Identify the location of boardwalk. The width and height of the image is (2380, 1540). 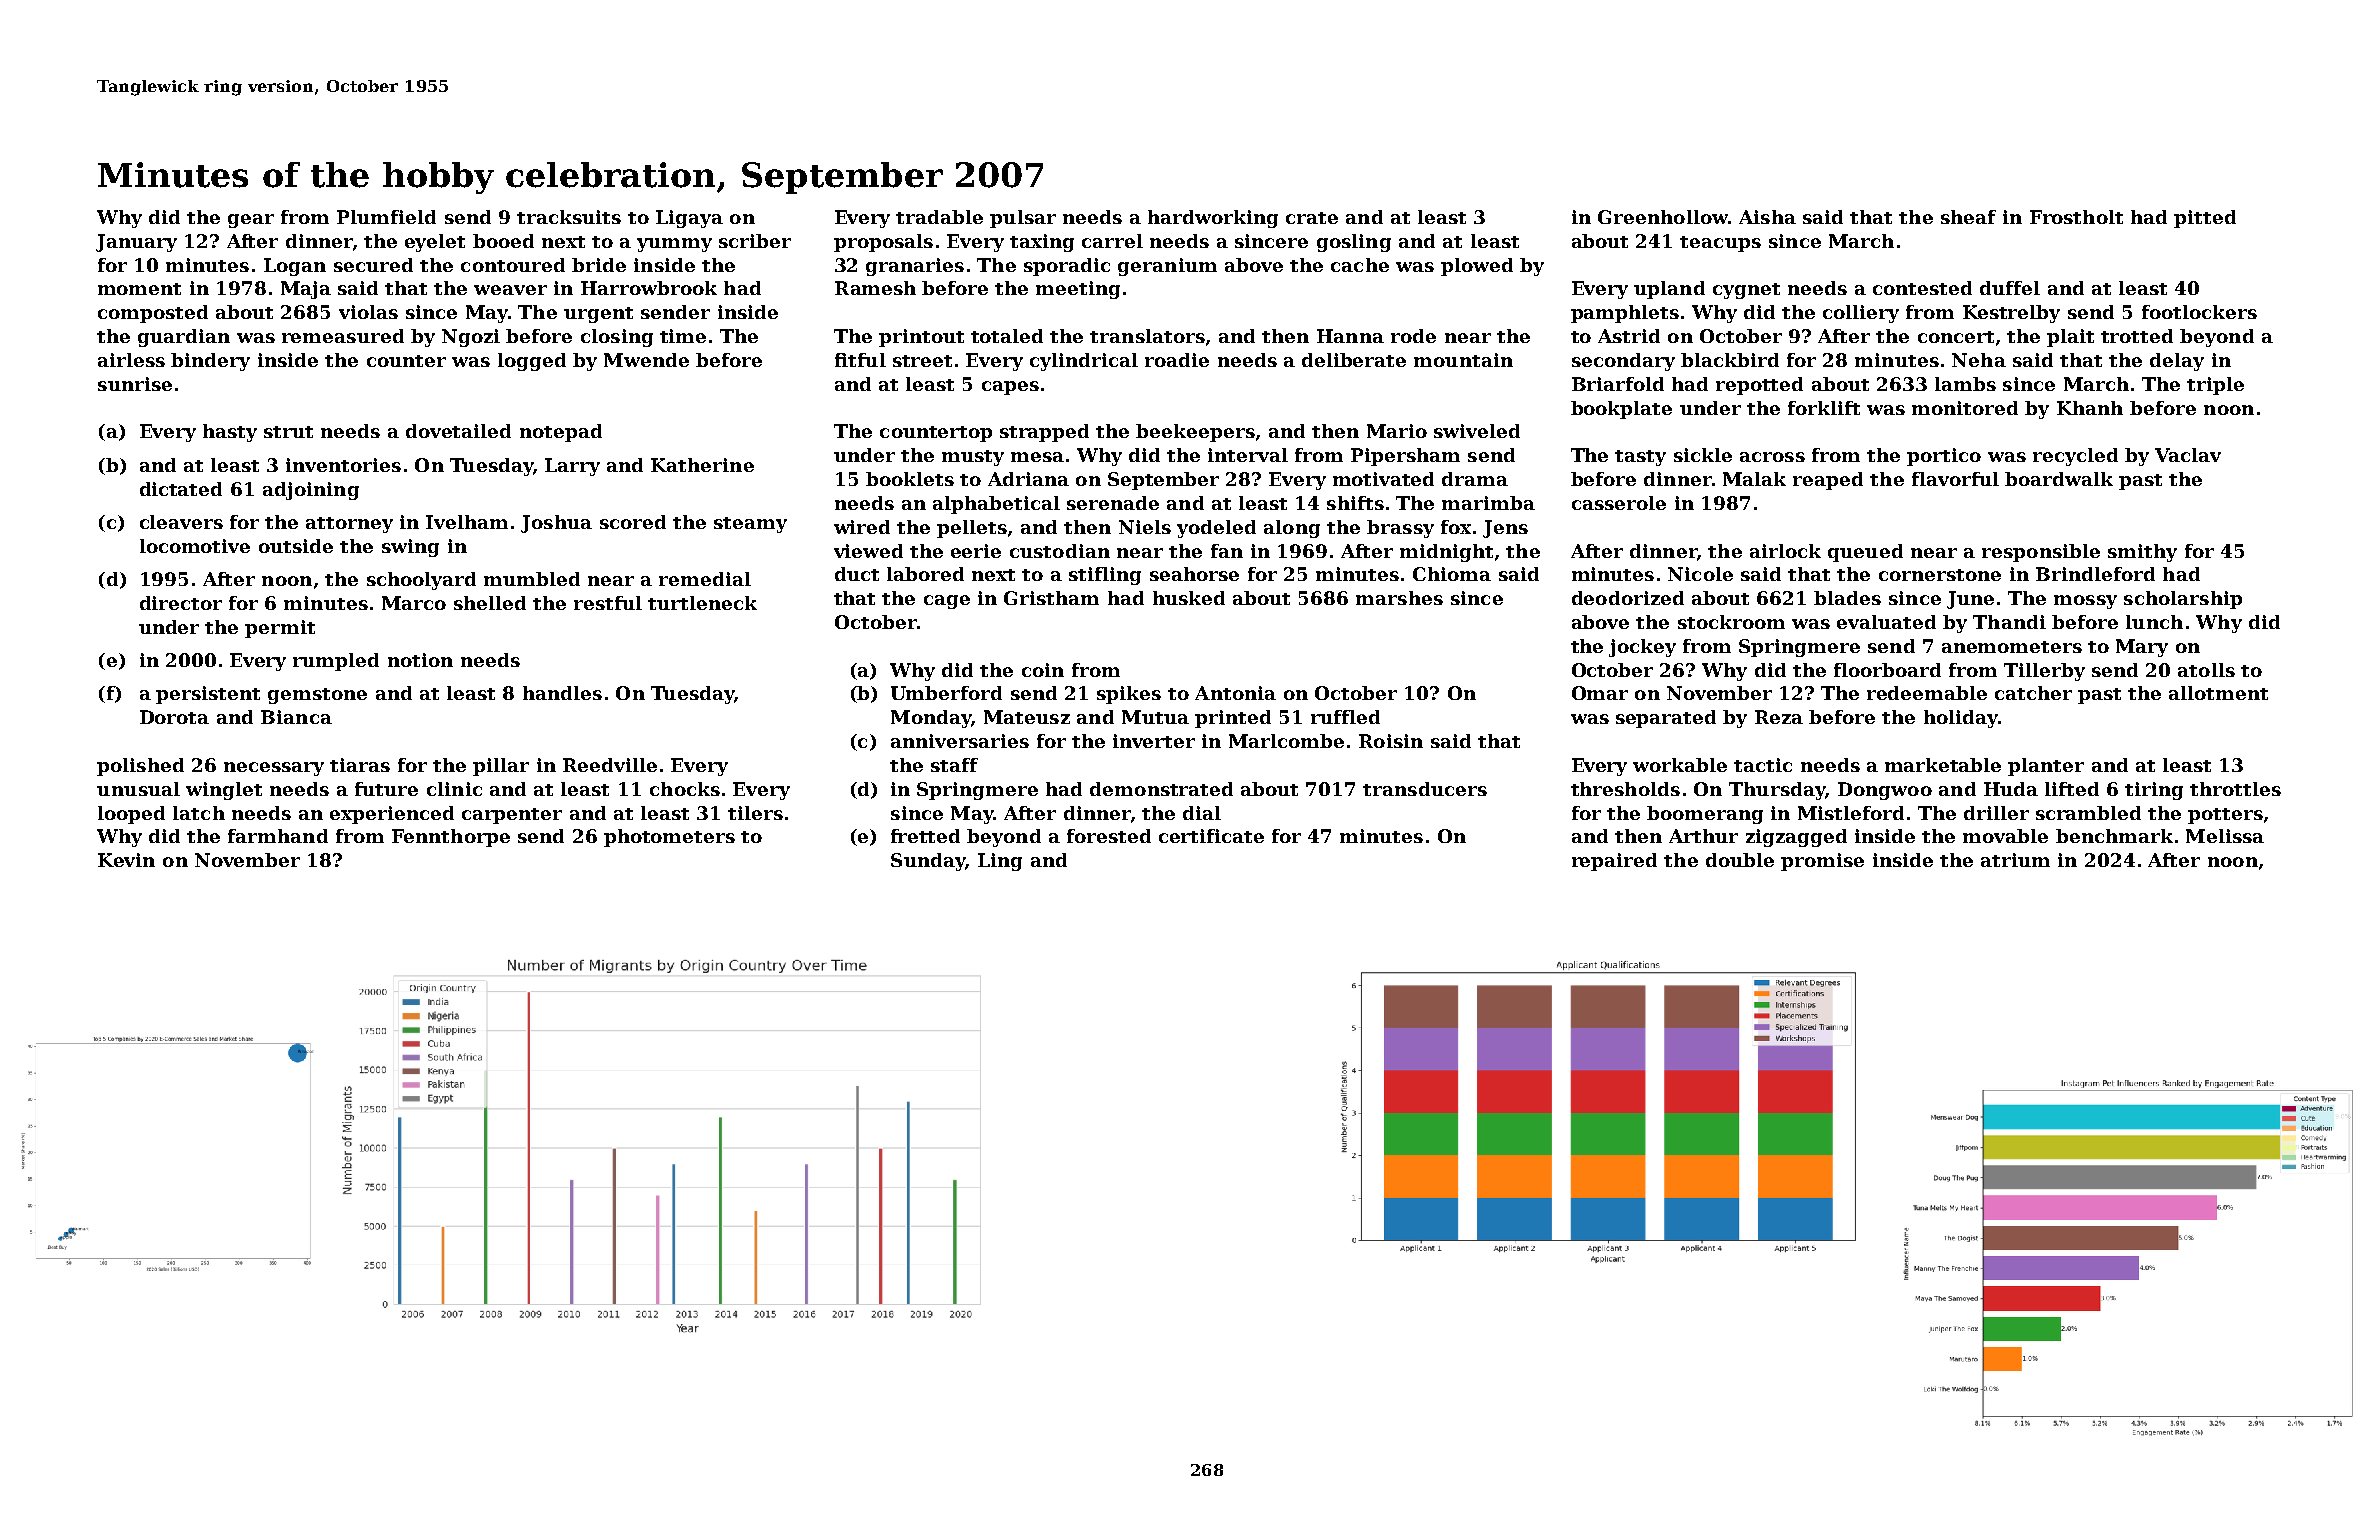
(2059, 479).
